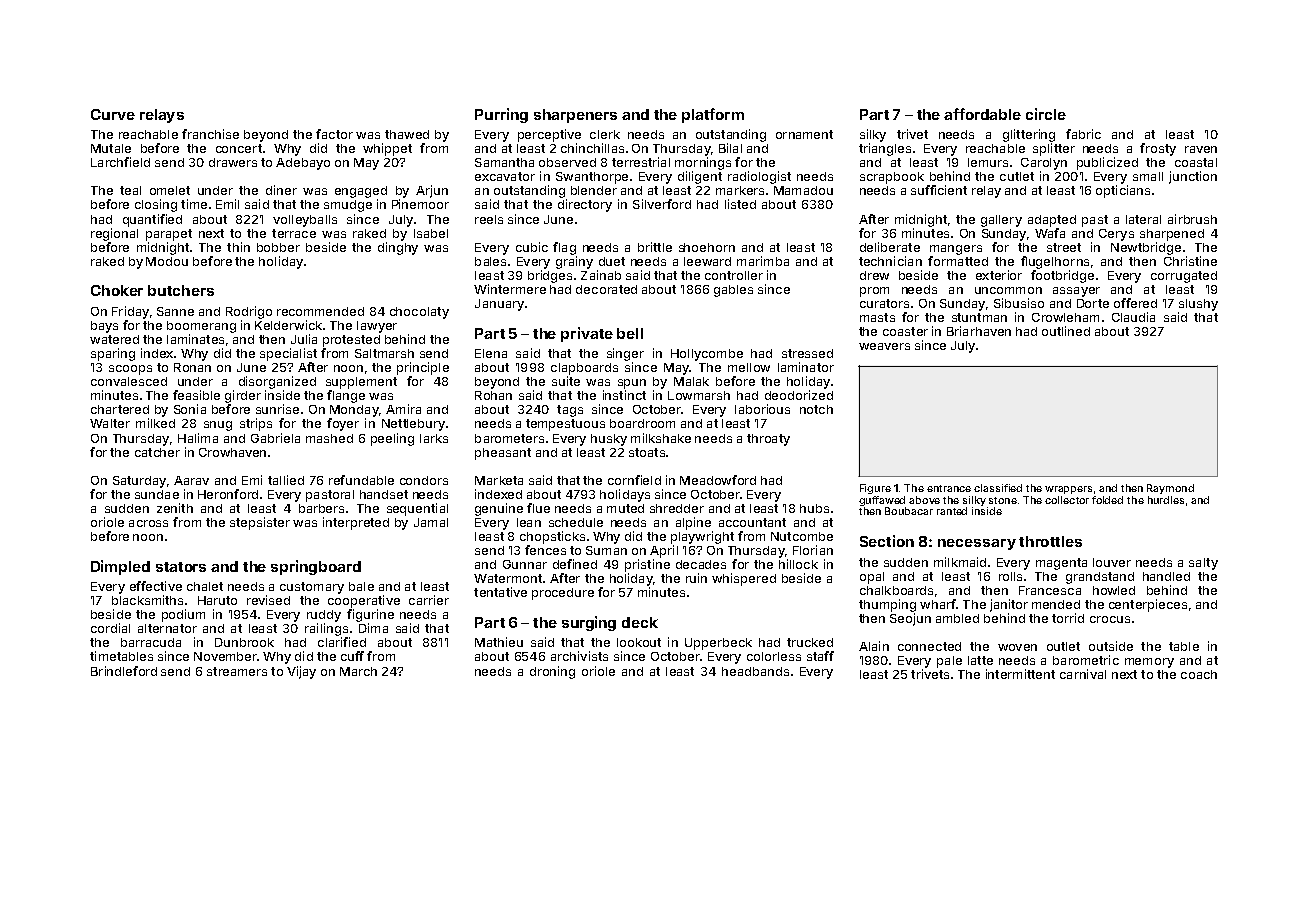  Describe the element at coordinates (124, 671) in the image. I see `Brindleford` at that location.
